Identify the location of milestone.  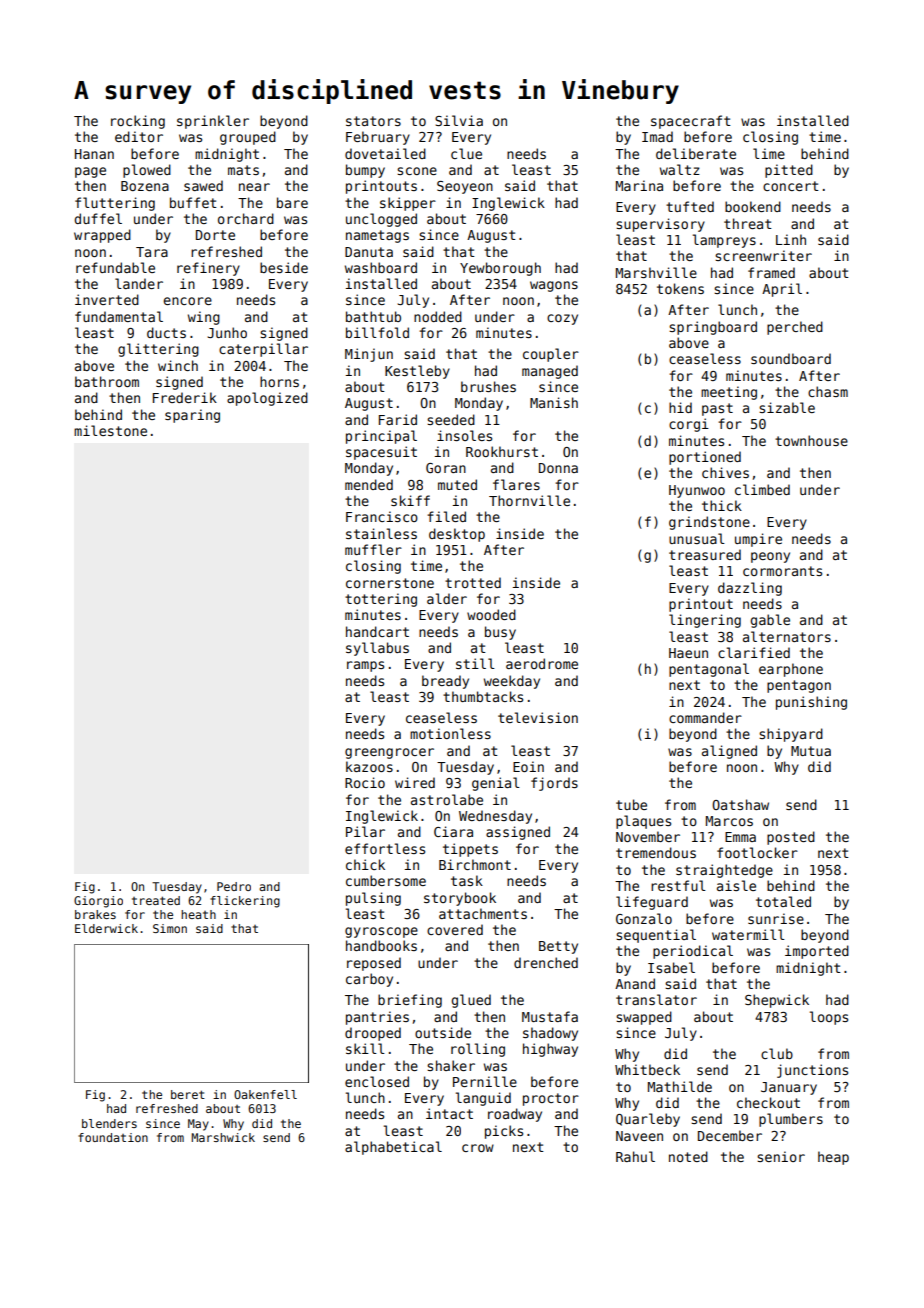
(110, 430).
